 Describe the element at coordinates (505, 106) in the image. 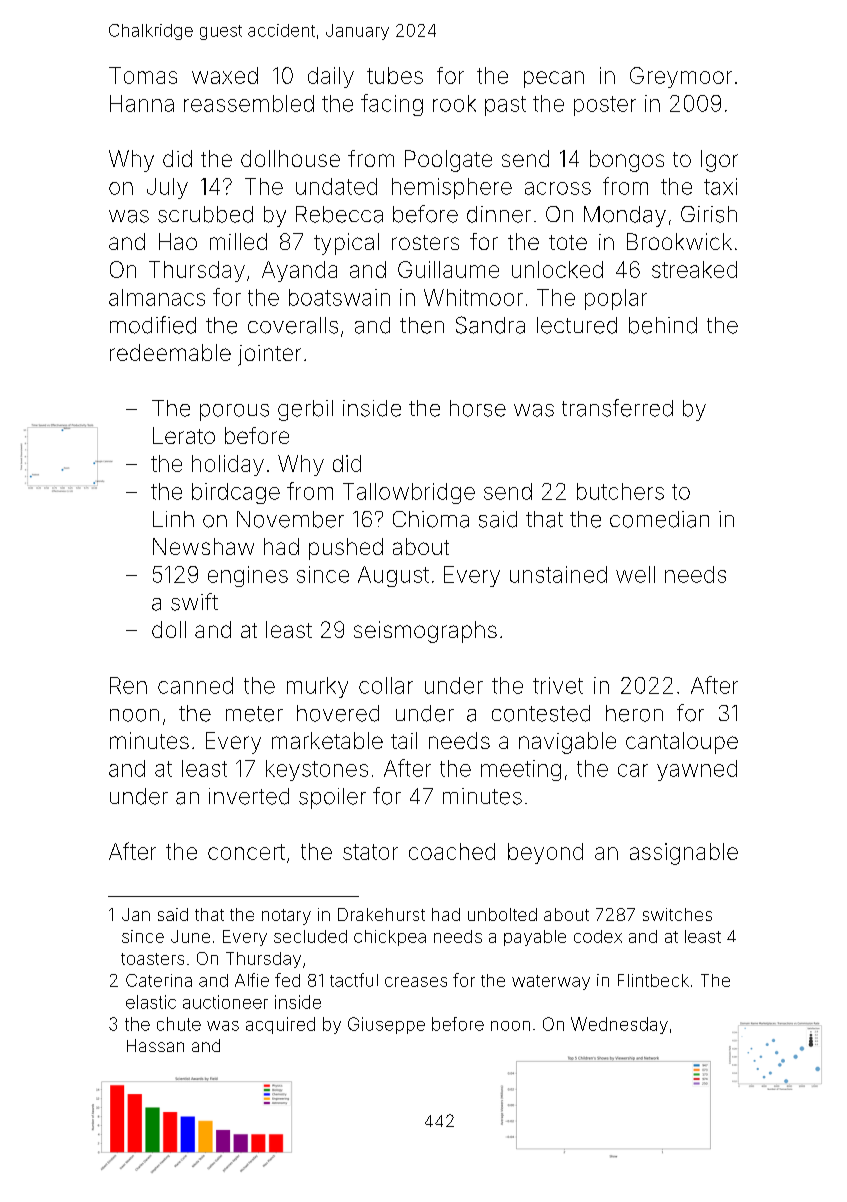

I see `past` at that location.
